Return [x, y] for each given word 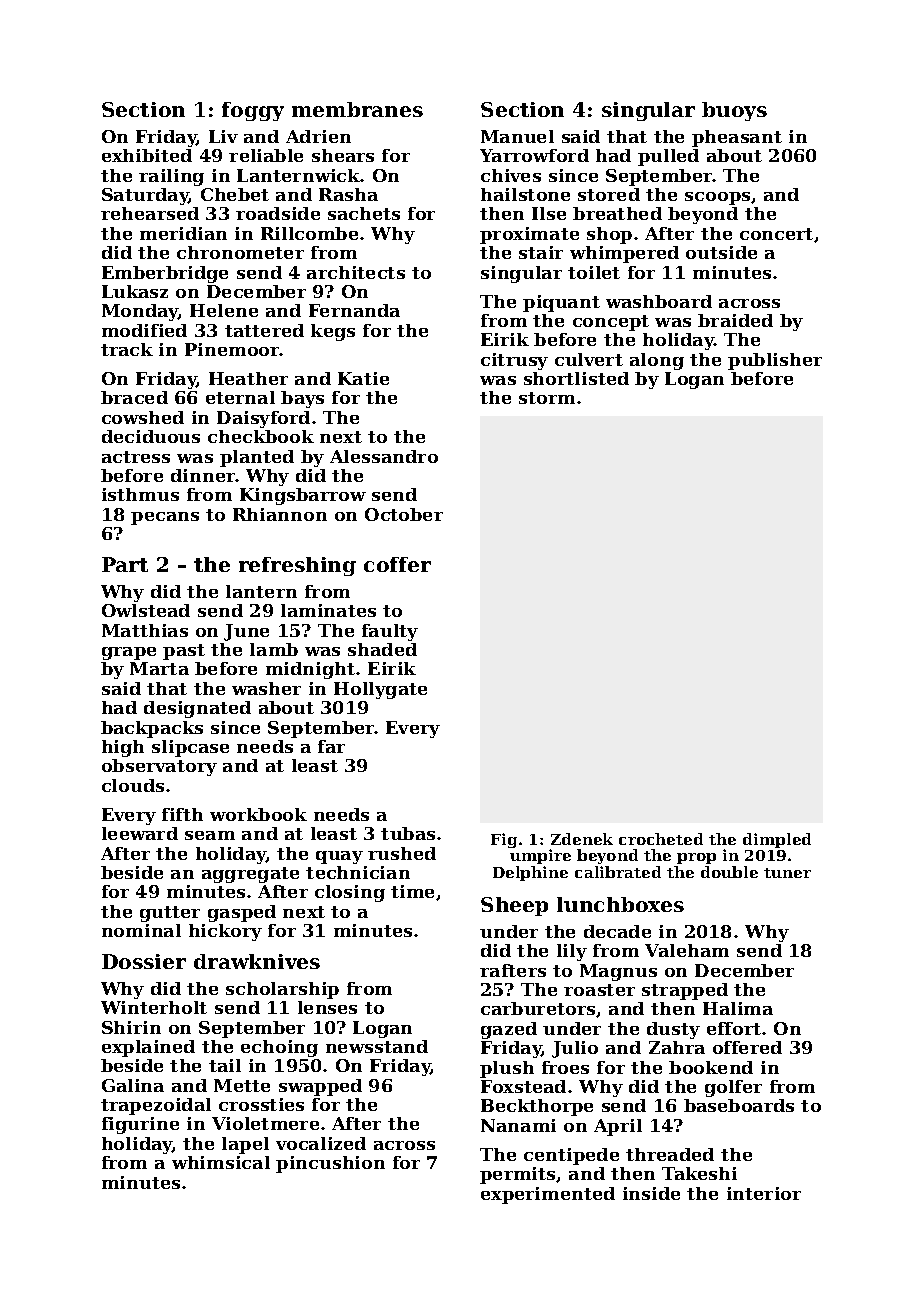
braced [134, 397]
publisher [775, 361]
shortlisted [576, 378]
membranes [357, 109]
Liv [223, 136]
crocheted [661, 839]
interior [764, 1193]
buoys [734, 111]
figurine [140, 1125]
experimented [548, 1195]
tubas [408, 833]
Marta [159, 668]
